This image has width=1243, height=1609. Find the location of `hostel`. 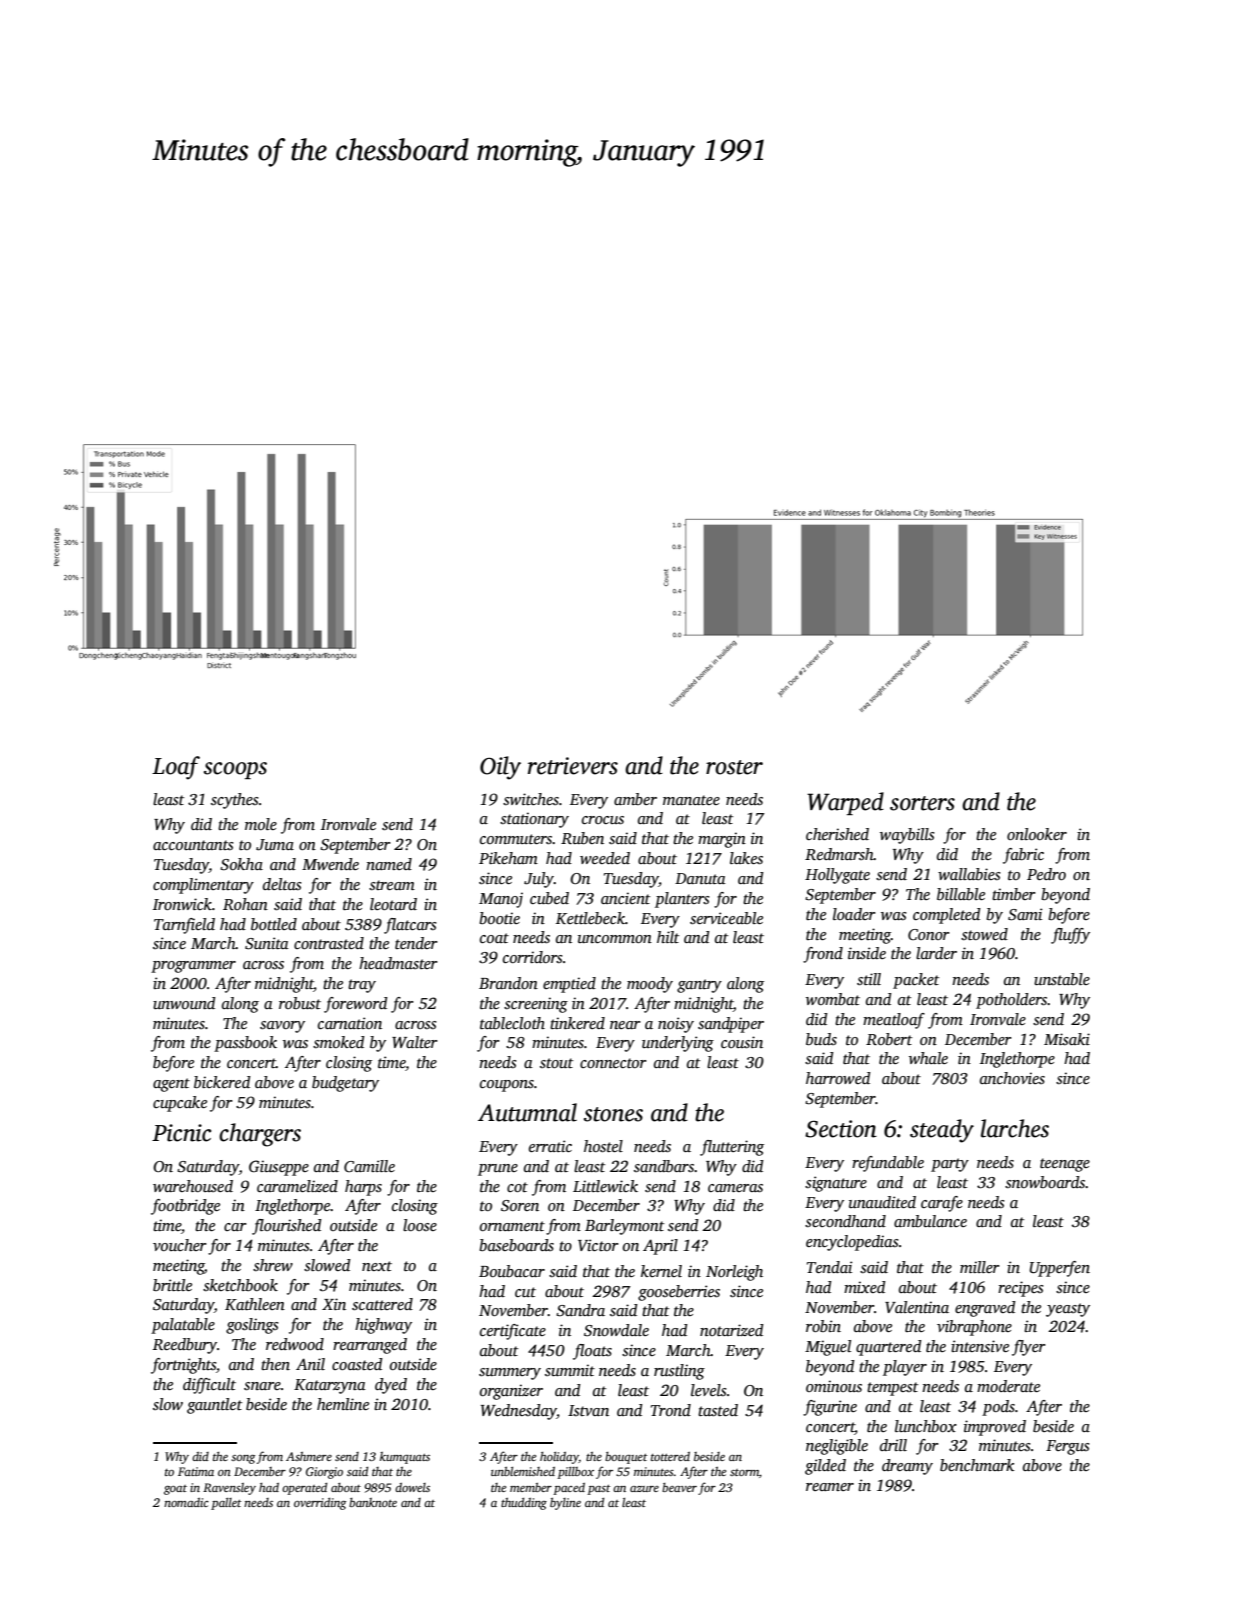

hostel is located at coordinates (603, 1146).
